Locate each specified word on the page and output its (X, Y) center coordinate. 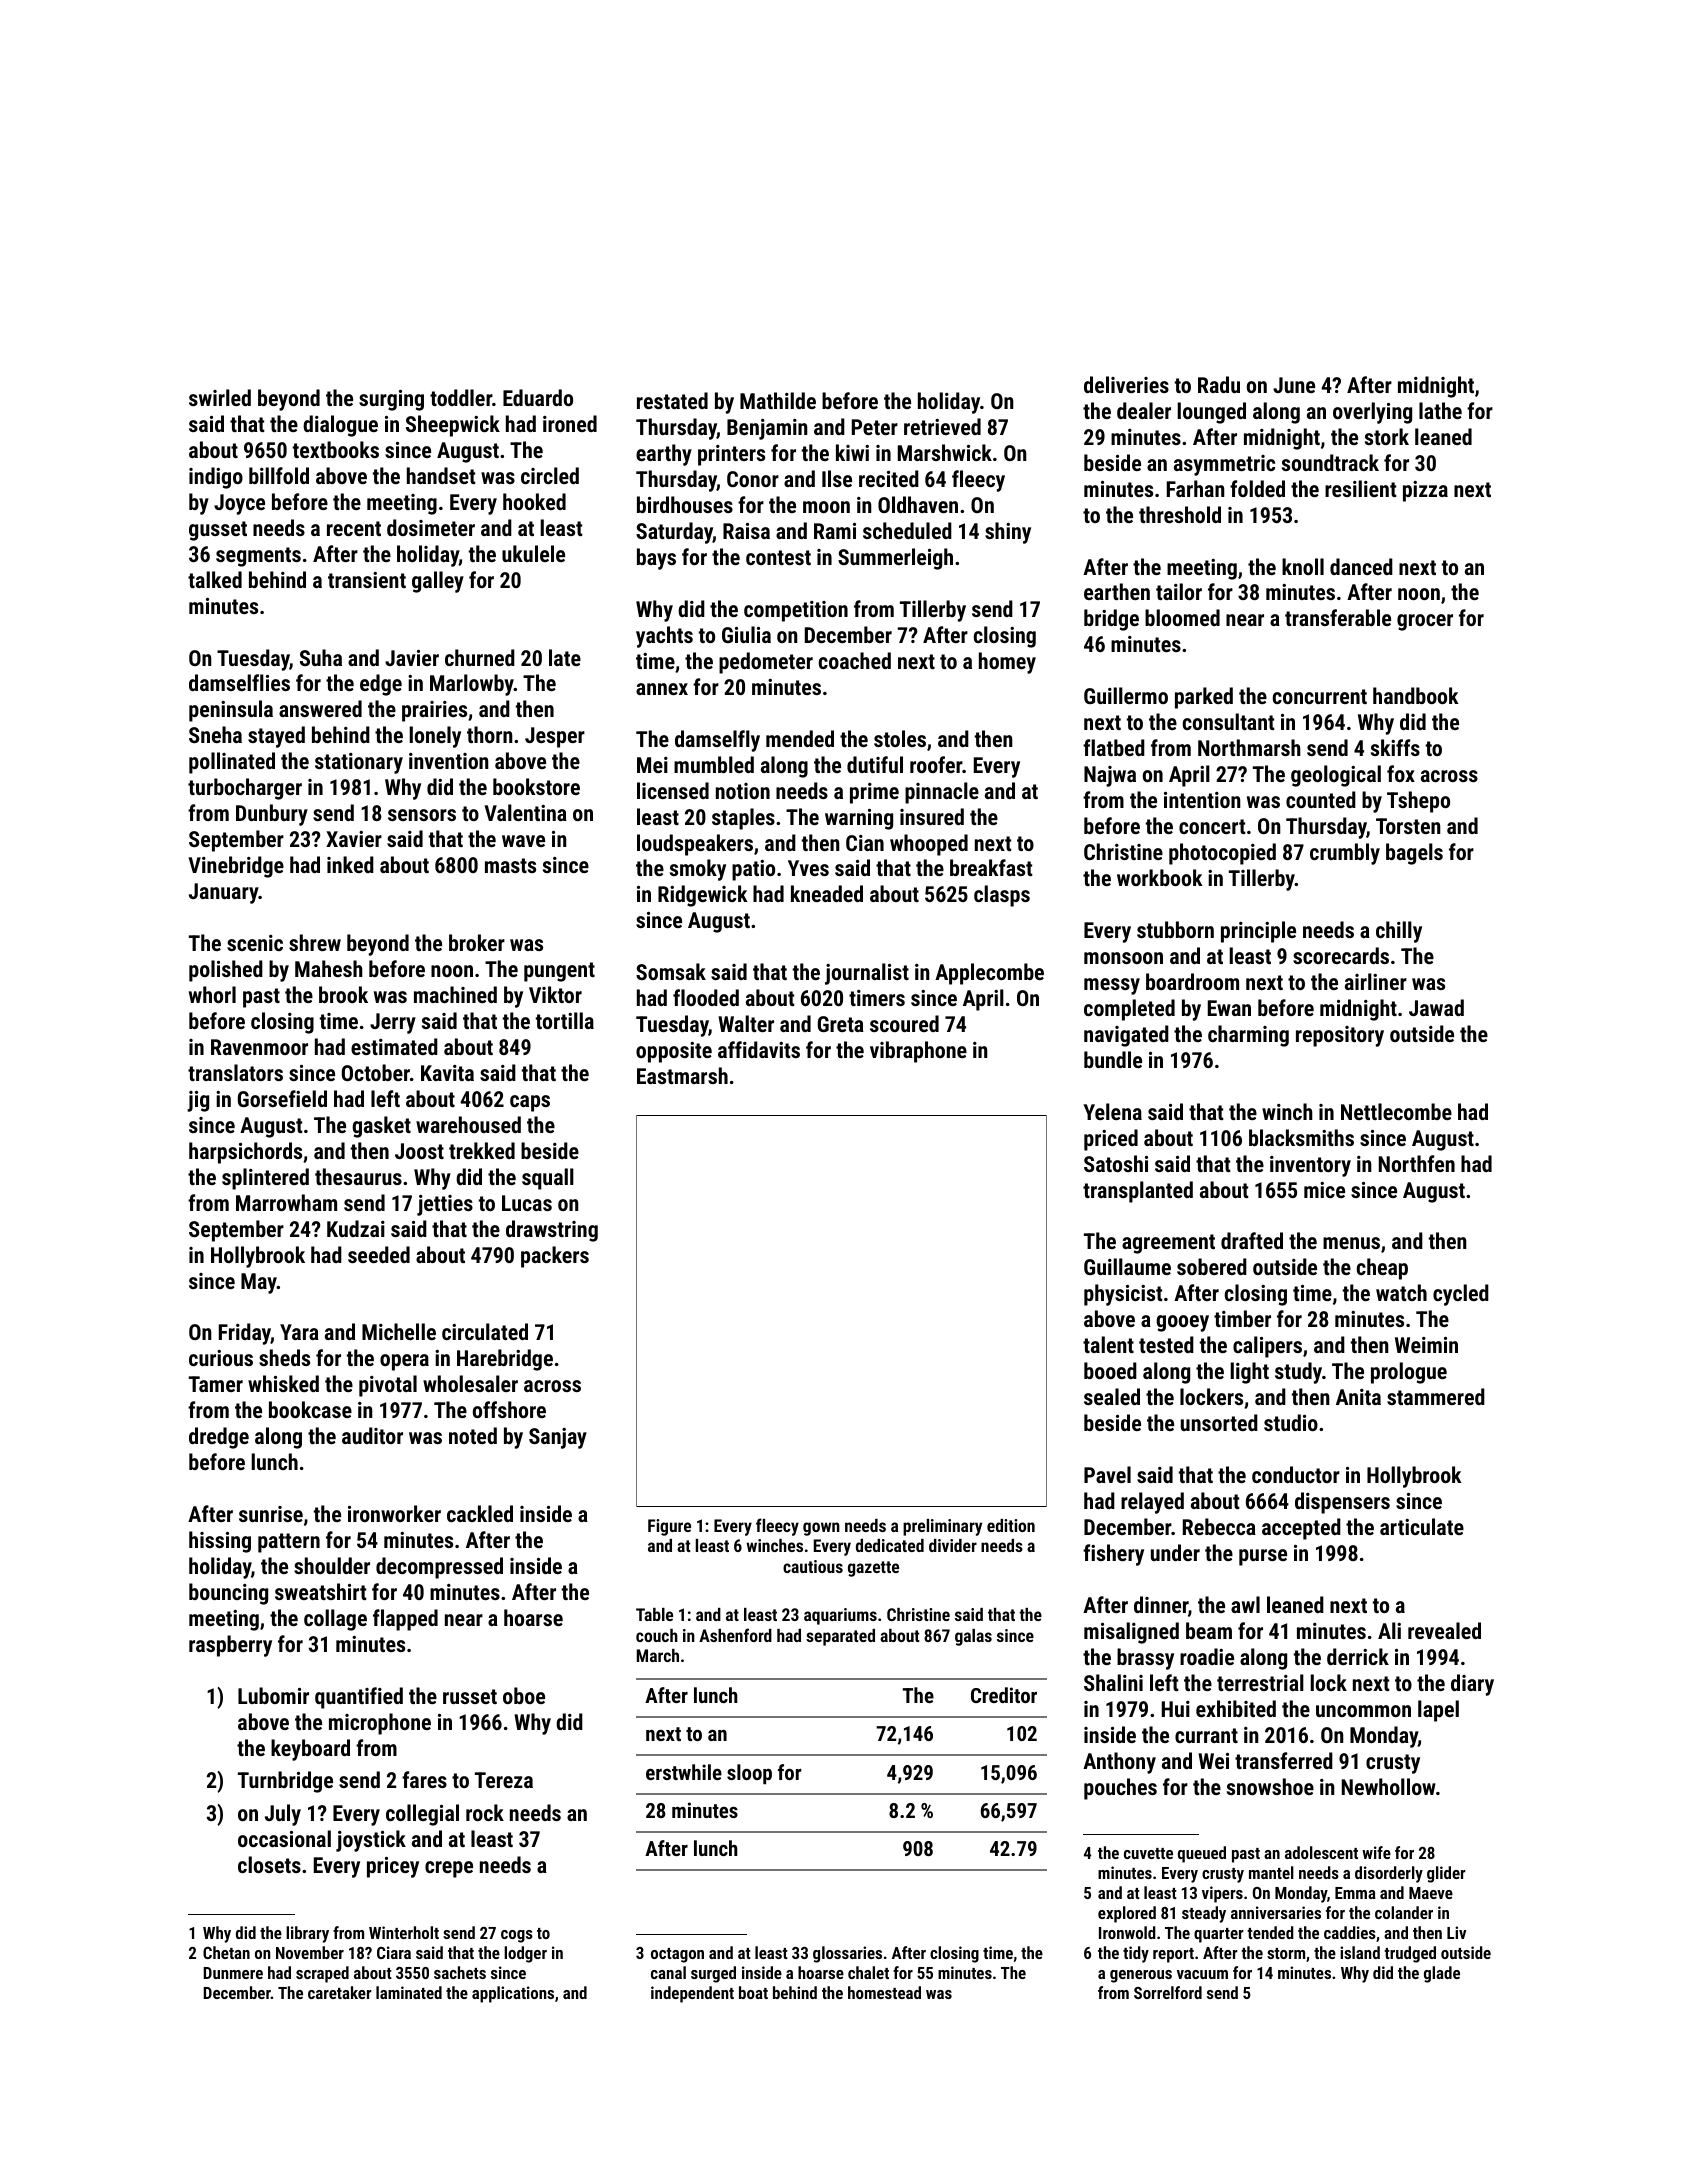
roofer (936, 764)
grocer (1425, 622)
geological (1336, 776)
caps (530, 1103)
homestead (884, 1992)
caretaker (340, 1992)
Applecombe (989, 974)
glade (1442, 1974)
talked (215, 579)
